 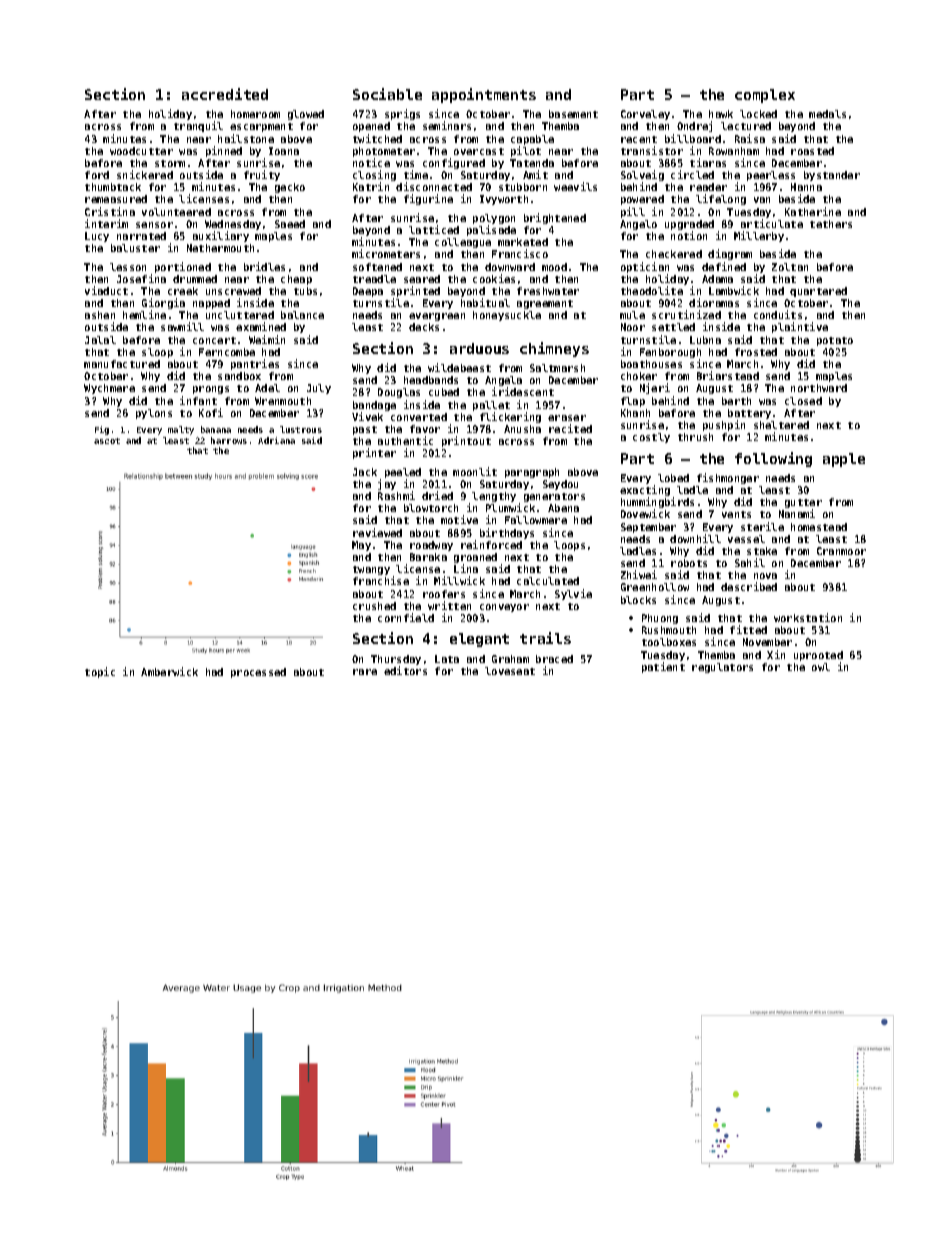 What do you see at coordinates (645, 115) in the screenshot?
I see `Corveley` at bounding box center [645, 115].
